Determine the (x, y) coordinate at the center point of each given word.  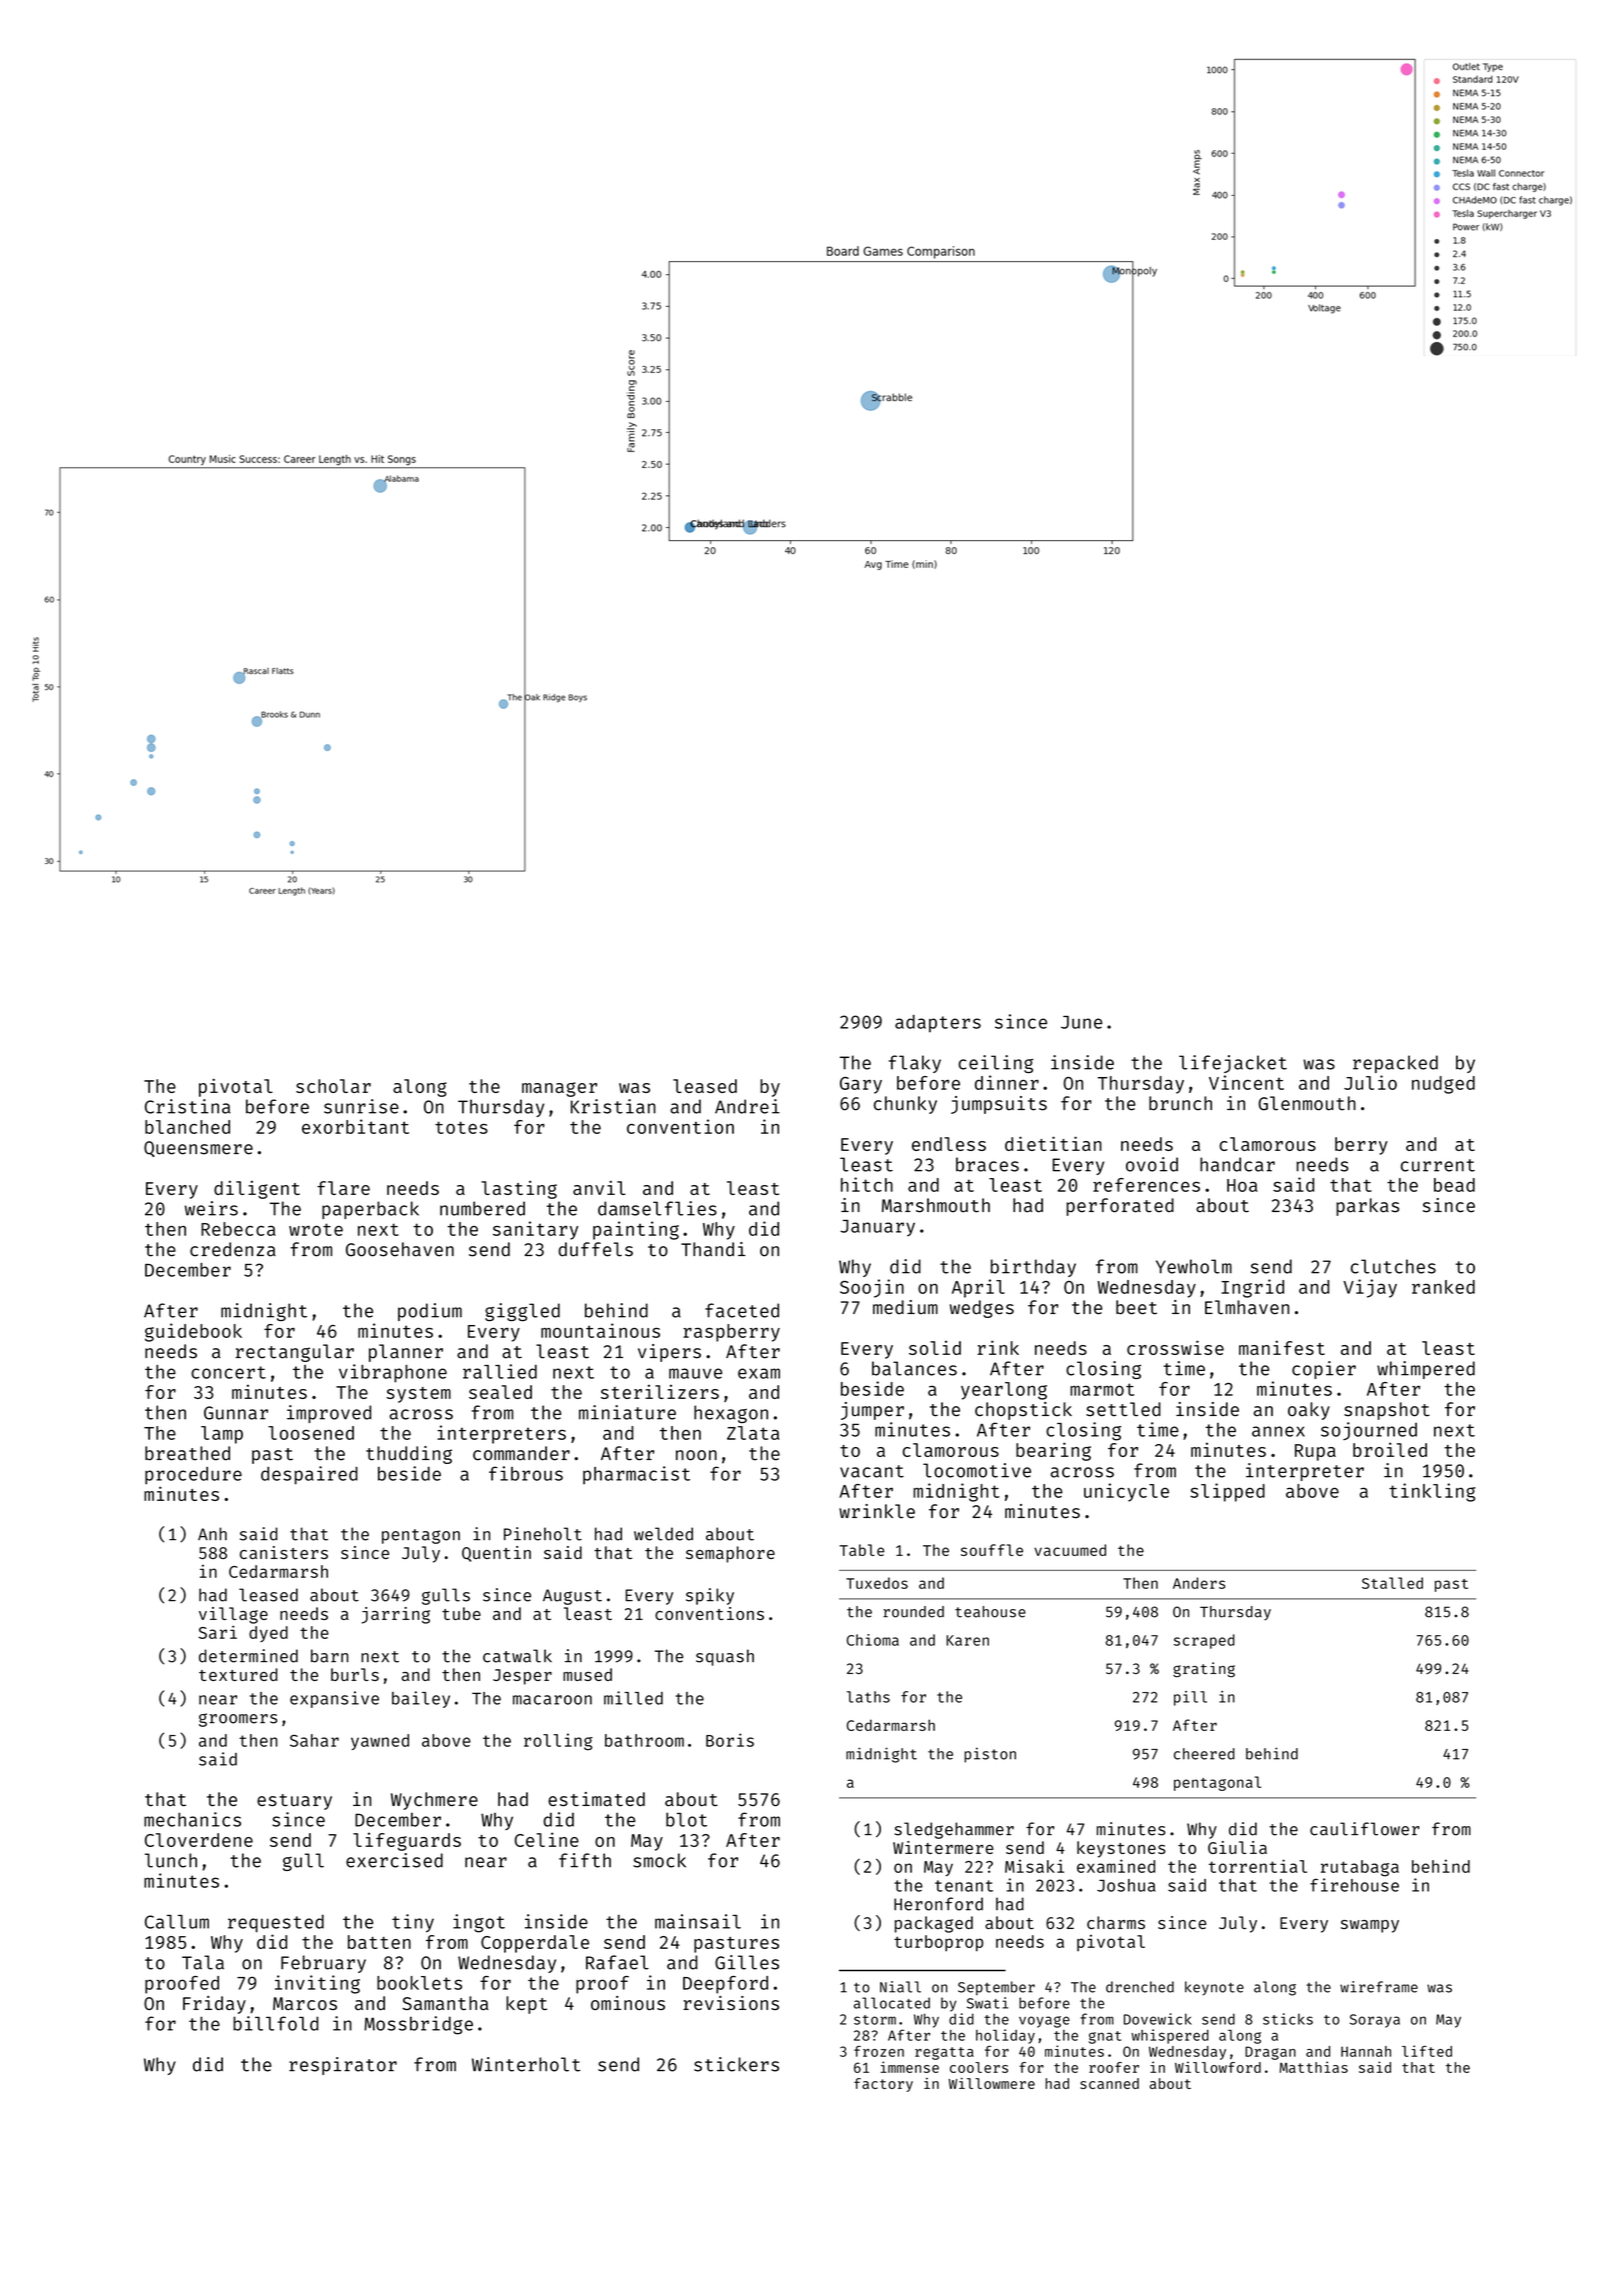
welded (663, 1534)
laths (868, 1697)
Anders (1199, 1583)
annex (1278, 1431)
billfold (275, 2023)
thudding (409, 1455)
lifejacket (1233, 1064)
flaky (915, 1064)
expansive (334, 1699)
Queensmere (198, 1149)
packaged (934, 1924)
